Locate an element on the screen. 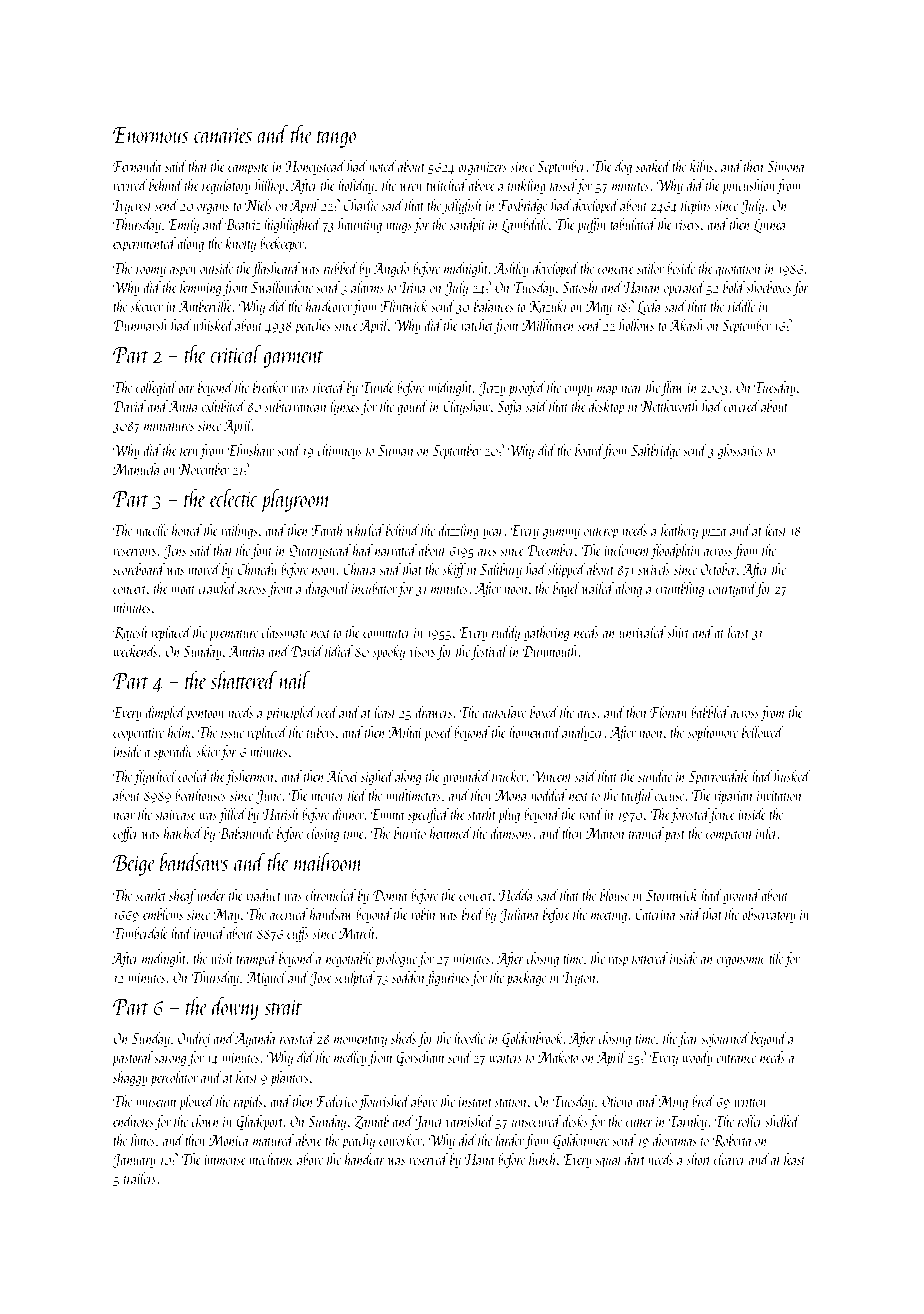 This screenshot has height=1314, width=924. unrivaled is located at coordinates (642, 632).
